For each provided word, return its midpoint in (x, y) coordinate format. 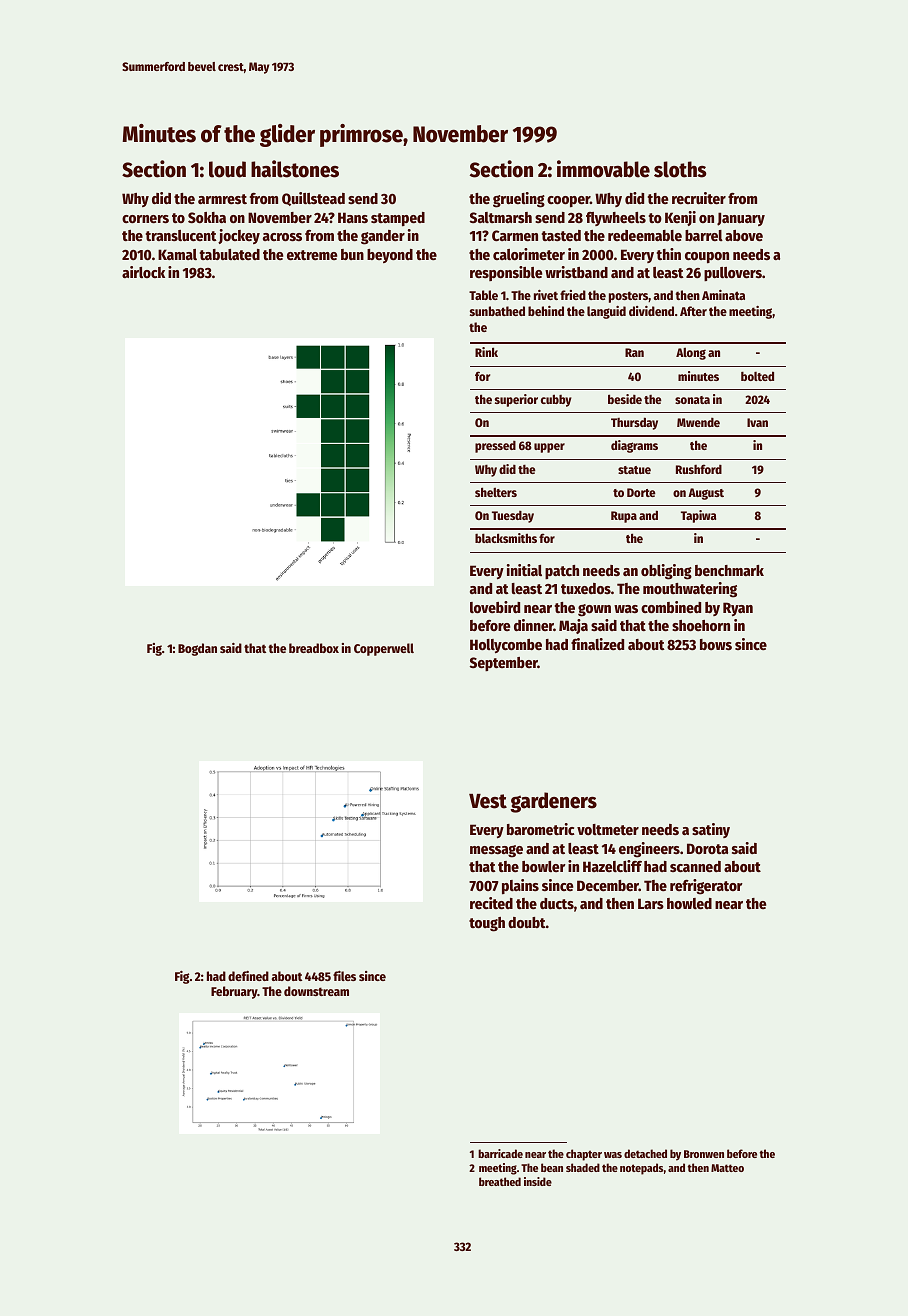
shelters (496, 492)
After (693, 311)
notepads (642, 1169)
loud (227, 169)
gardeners (553, 802)
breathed (500, 1181)
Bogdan (197, 649)
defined (248, 976)
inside (538, 1181)
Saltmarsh (501, 217)
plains (520, 887)
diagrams (634, 446)
